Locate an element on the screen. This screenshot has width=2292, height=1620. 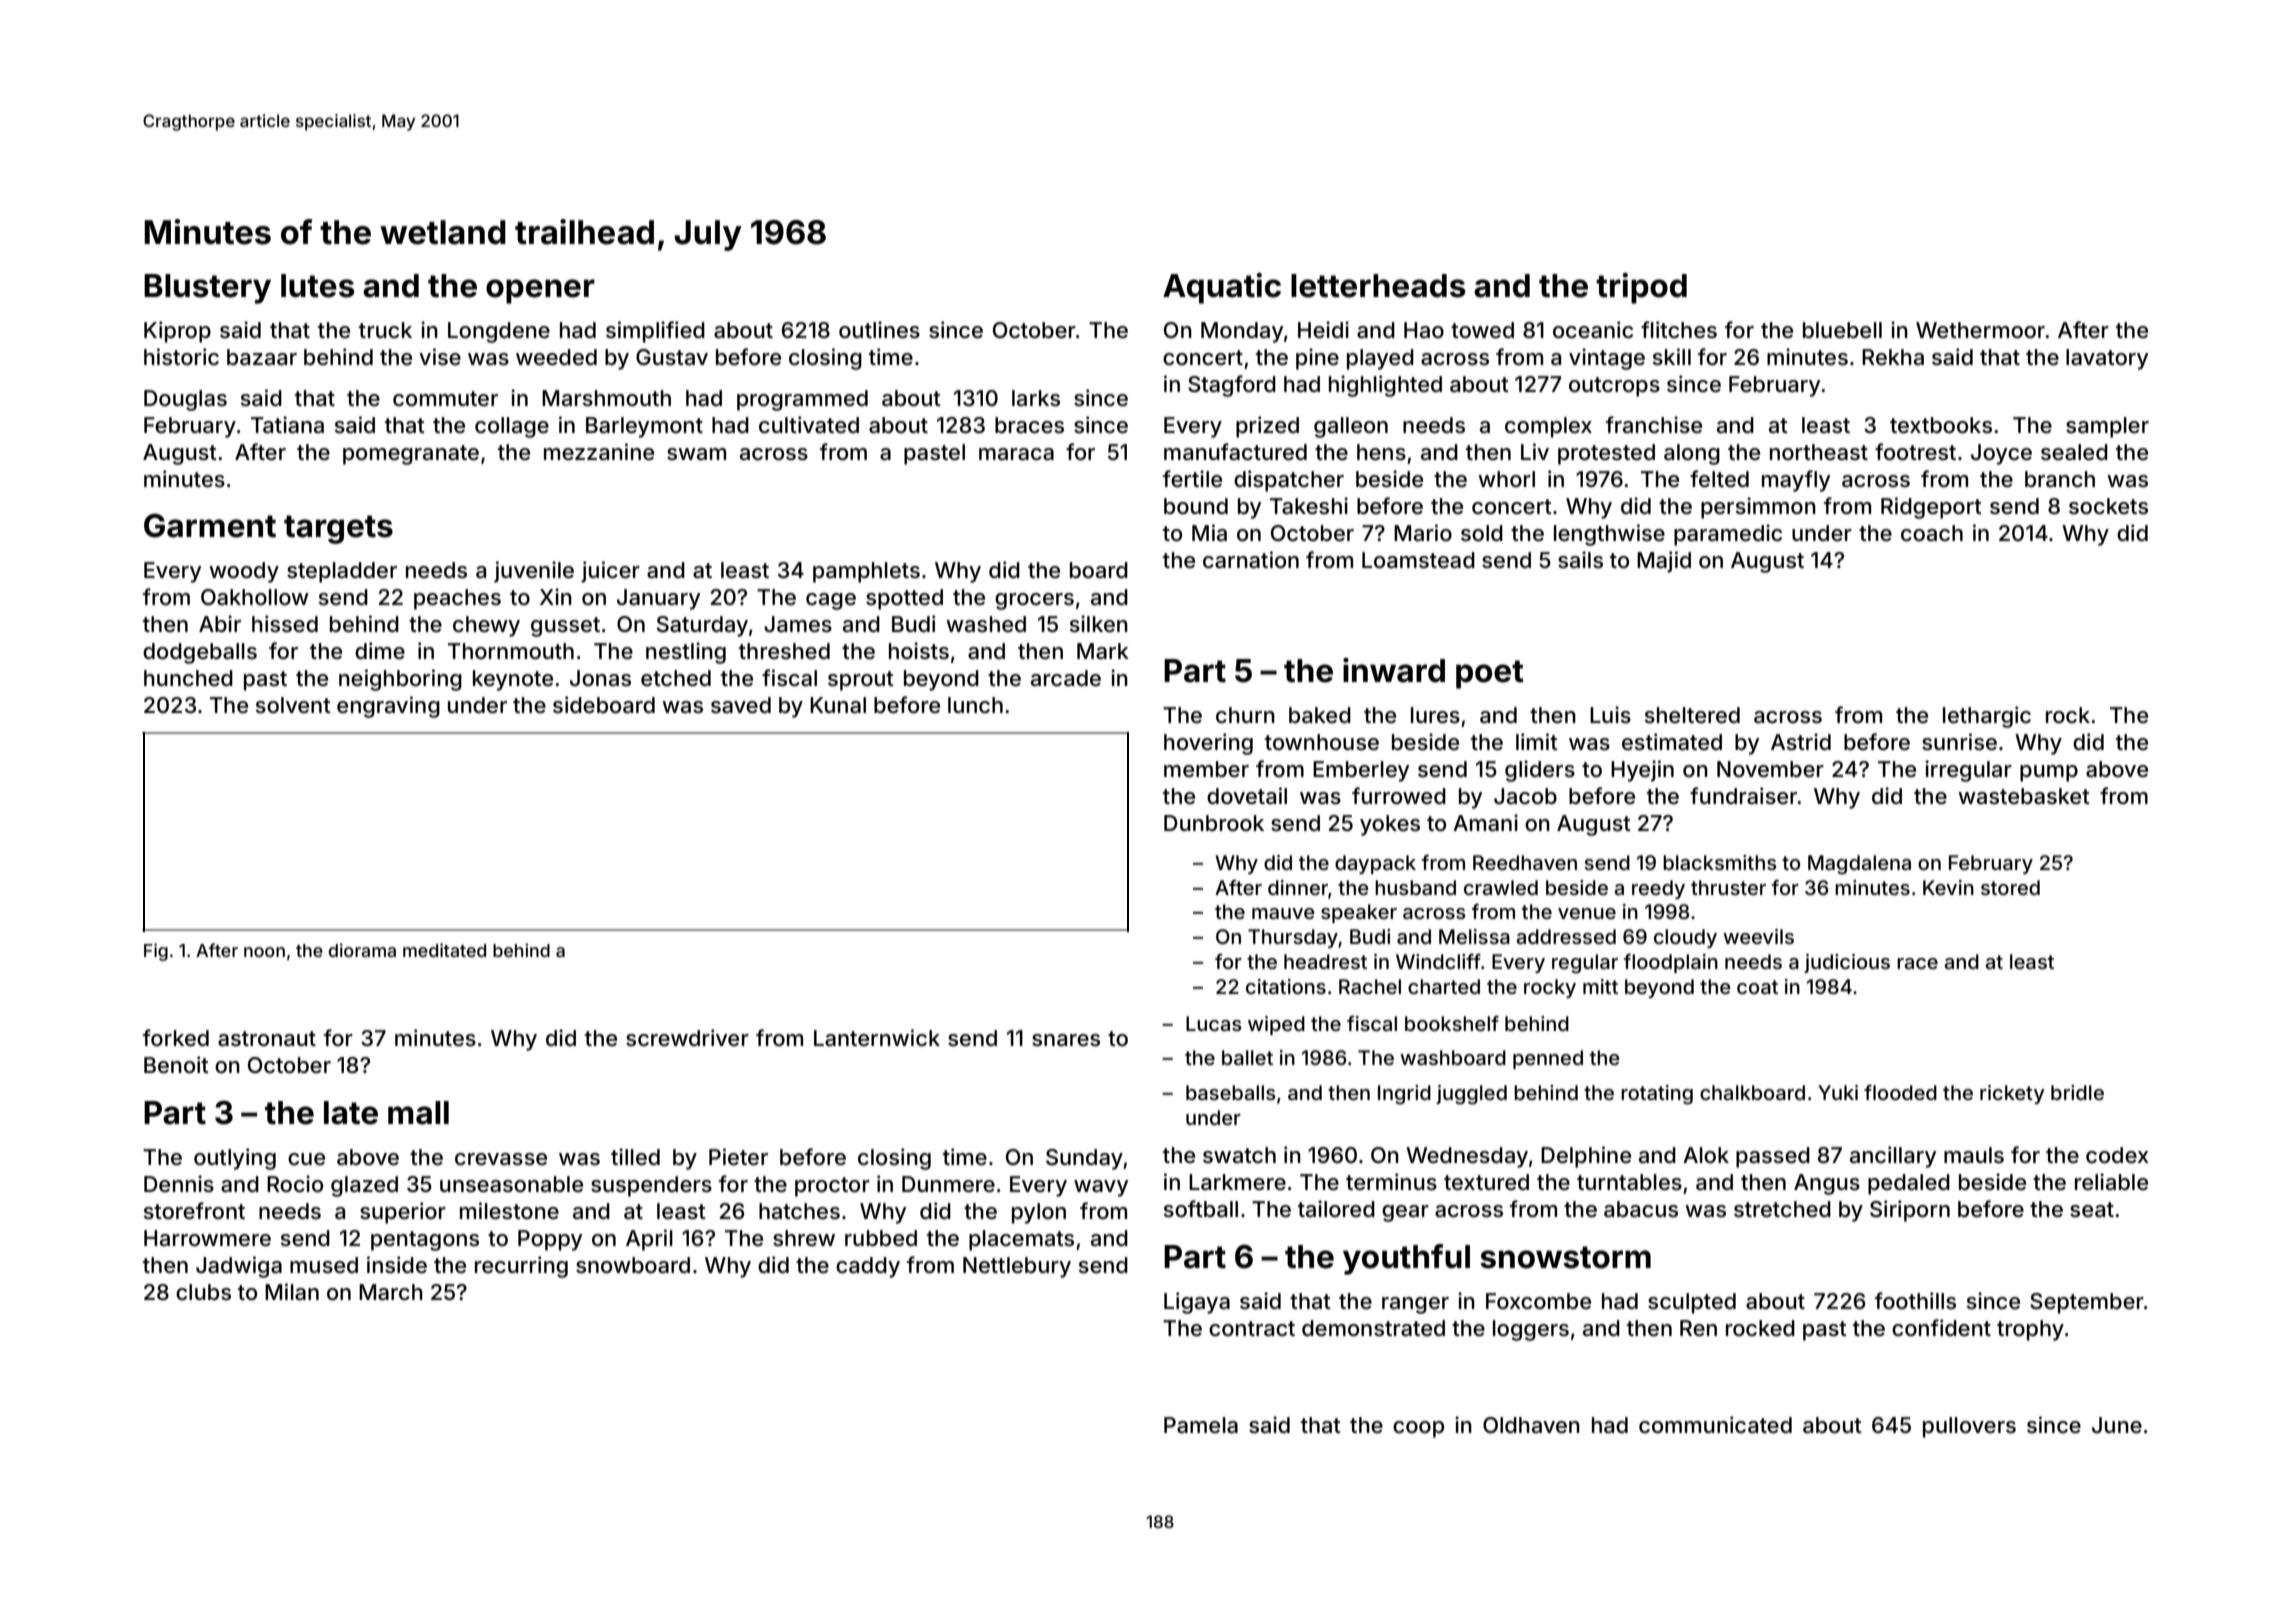
Wethermoor is located at coordinates (1980, 330).
